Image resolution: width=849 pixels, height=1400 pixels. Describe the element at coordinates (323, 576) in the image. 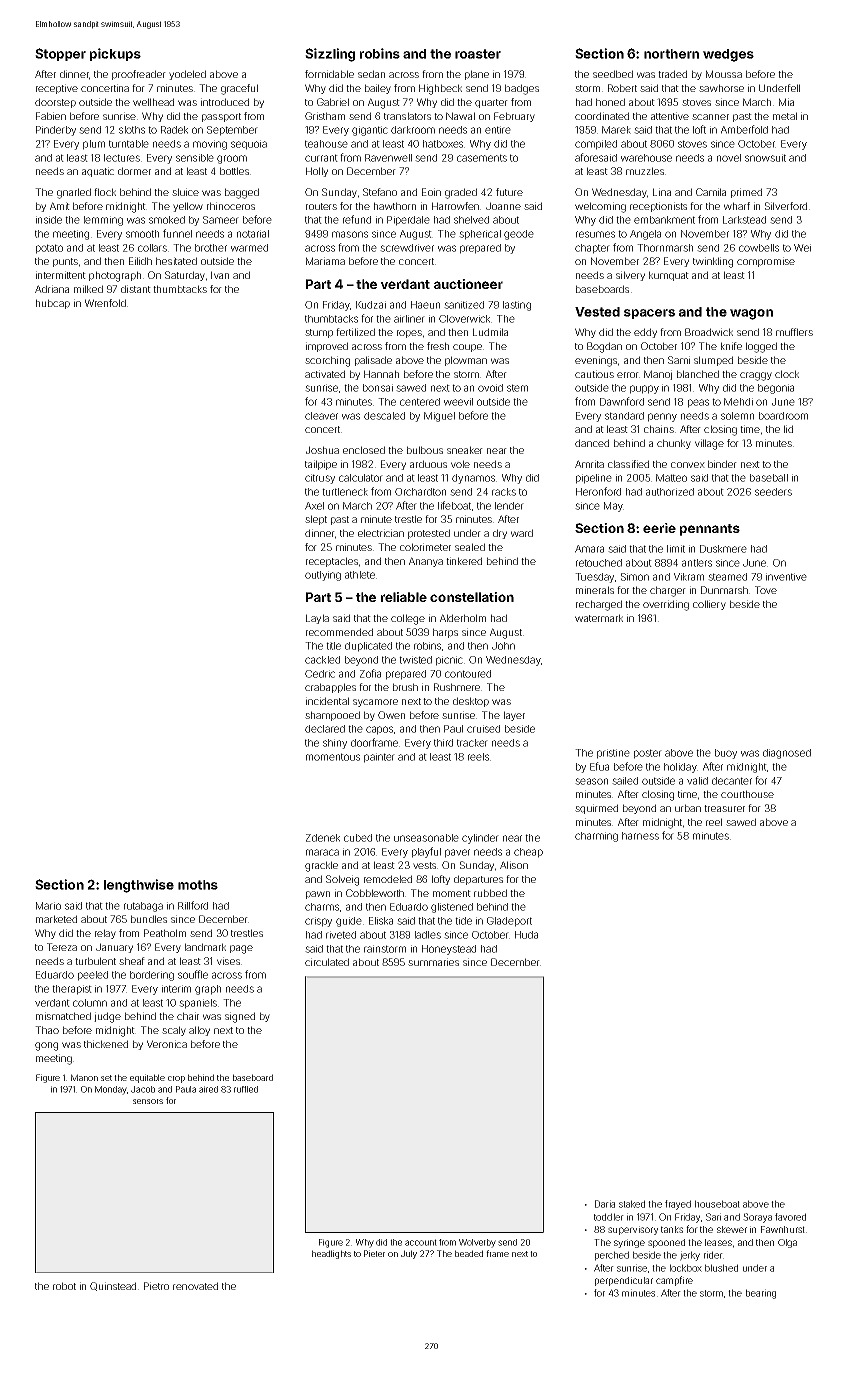

I see `outlying` at that location.
